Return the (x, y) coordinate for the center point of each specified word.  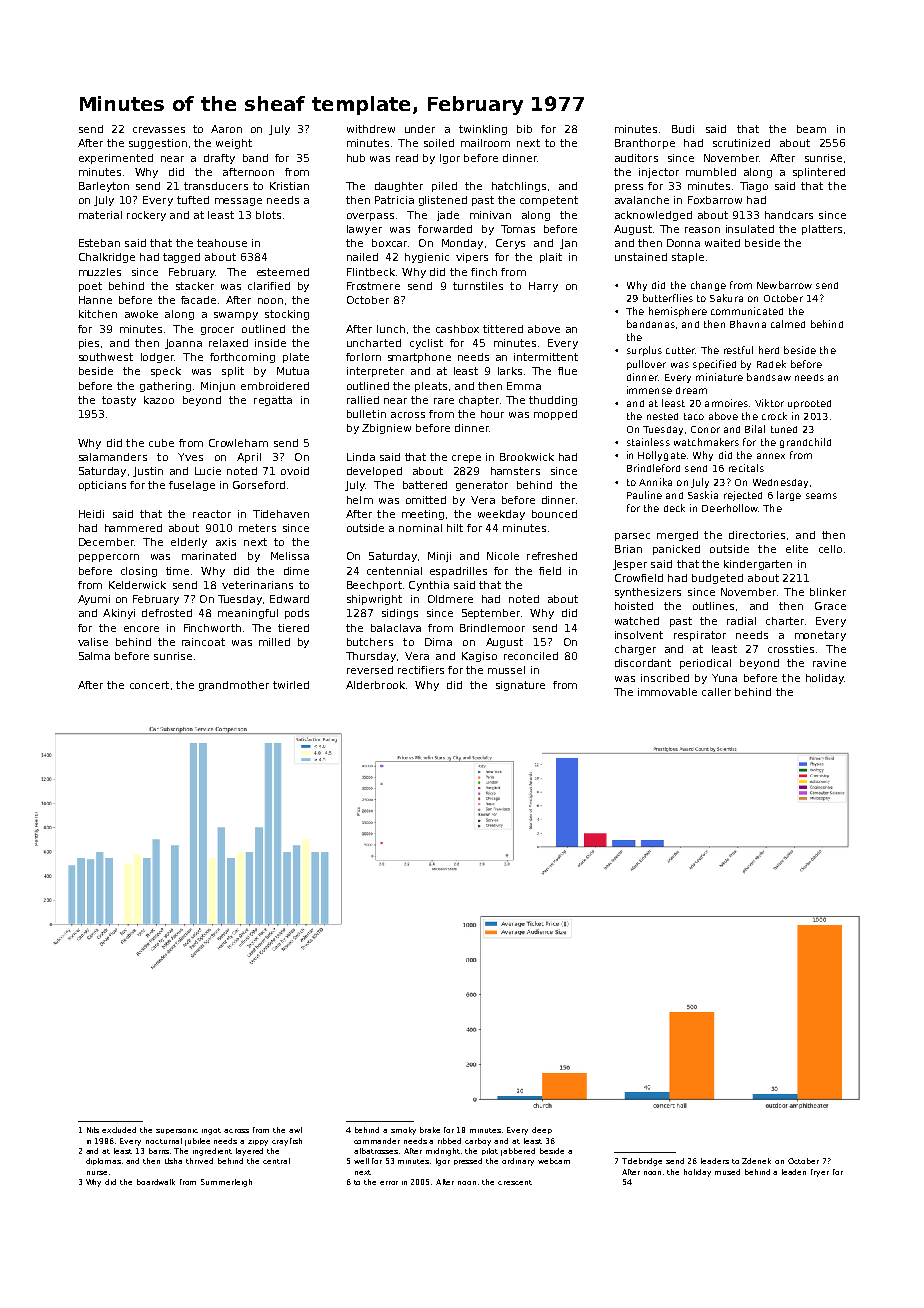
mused (727, 1172)
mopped (555, 415)
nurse (97, 1173)
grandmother (234, 686)
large (789, 496)
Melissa (290, 556)
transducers (216, 186)
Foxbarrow (715, 200)
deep (542, 1130)
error (389, 1183)
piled (444, 187)
